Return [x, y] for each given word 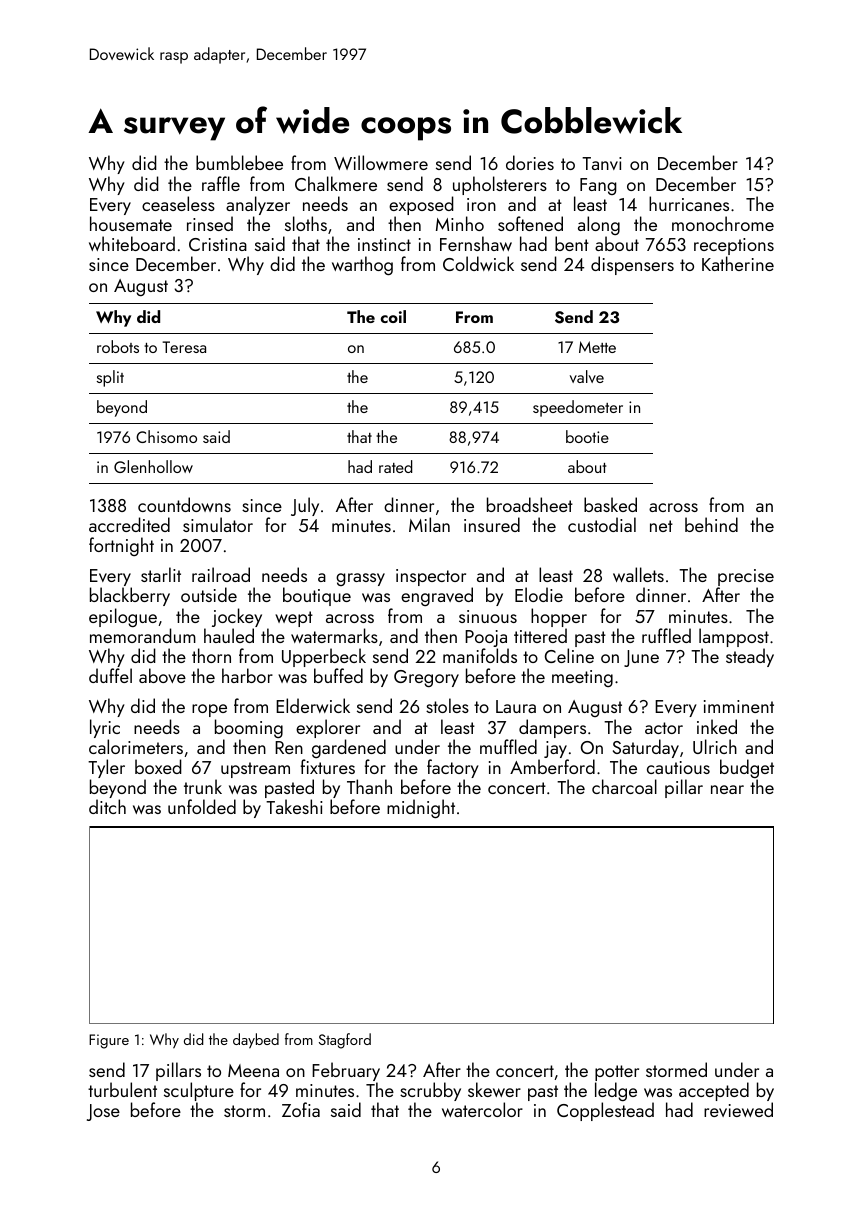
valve [587, 376]
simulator [218, 524]
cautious [678, 767]
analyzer [258, 205]
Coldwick [478, 263]
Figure [109, 1041]
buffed [338, 675]
